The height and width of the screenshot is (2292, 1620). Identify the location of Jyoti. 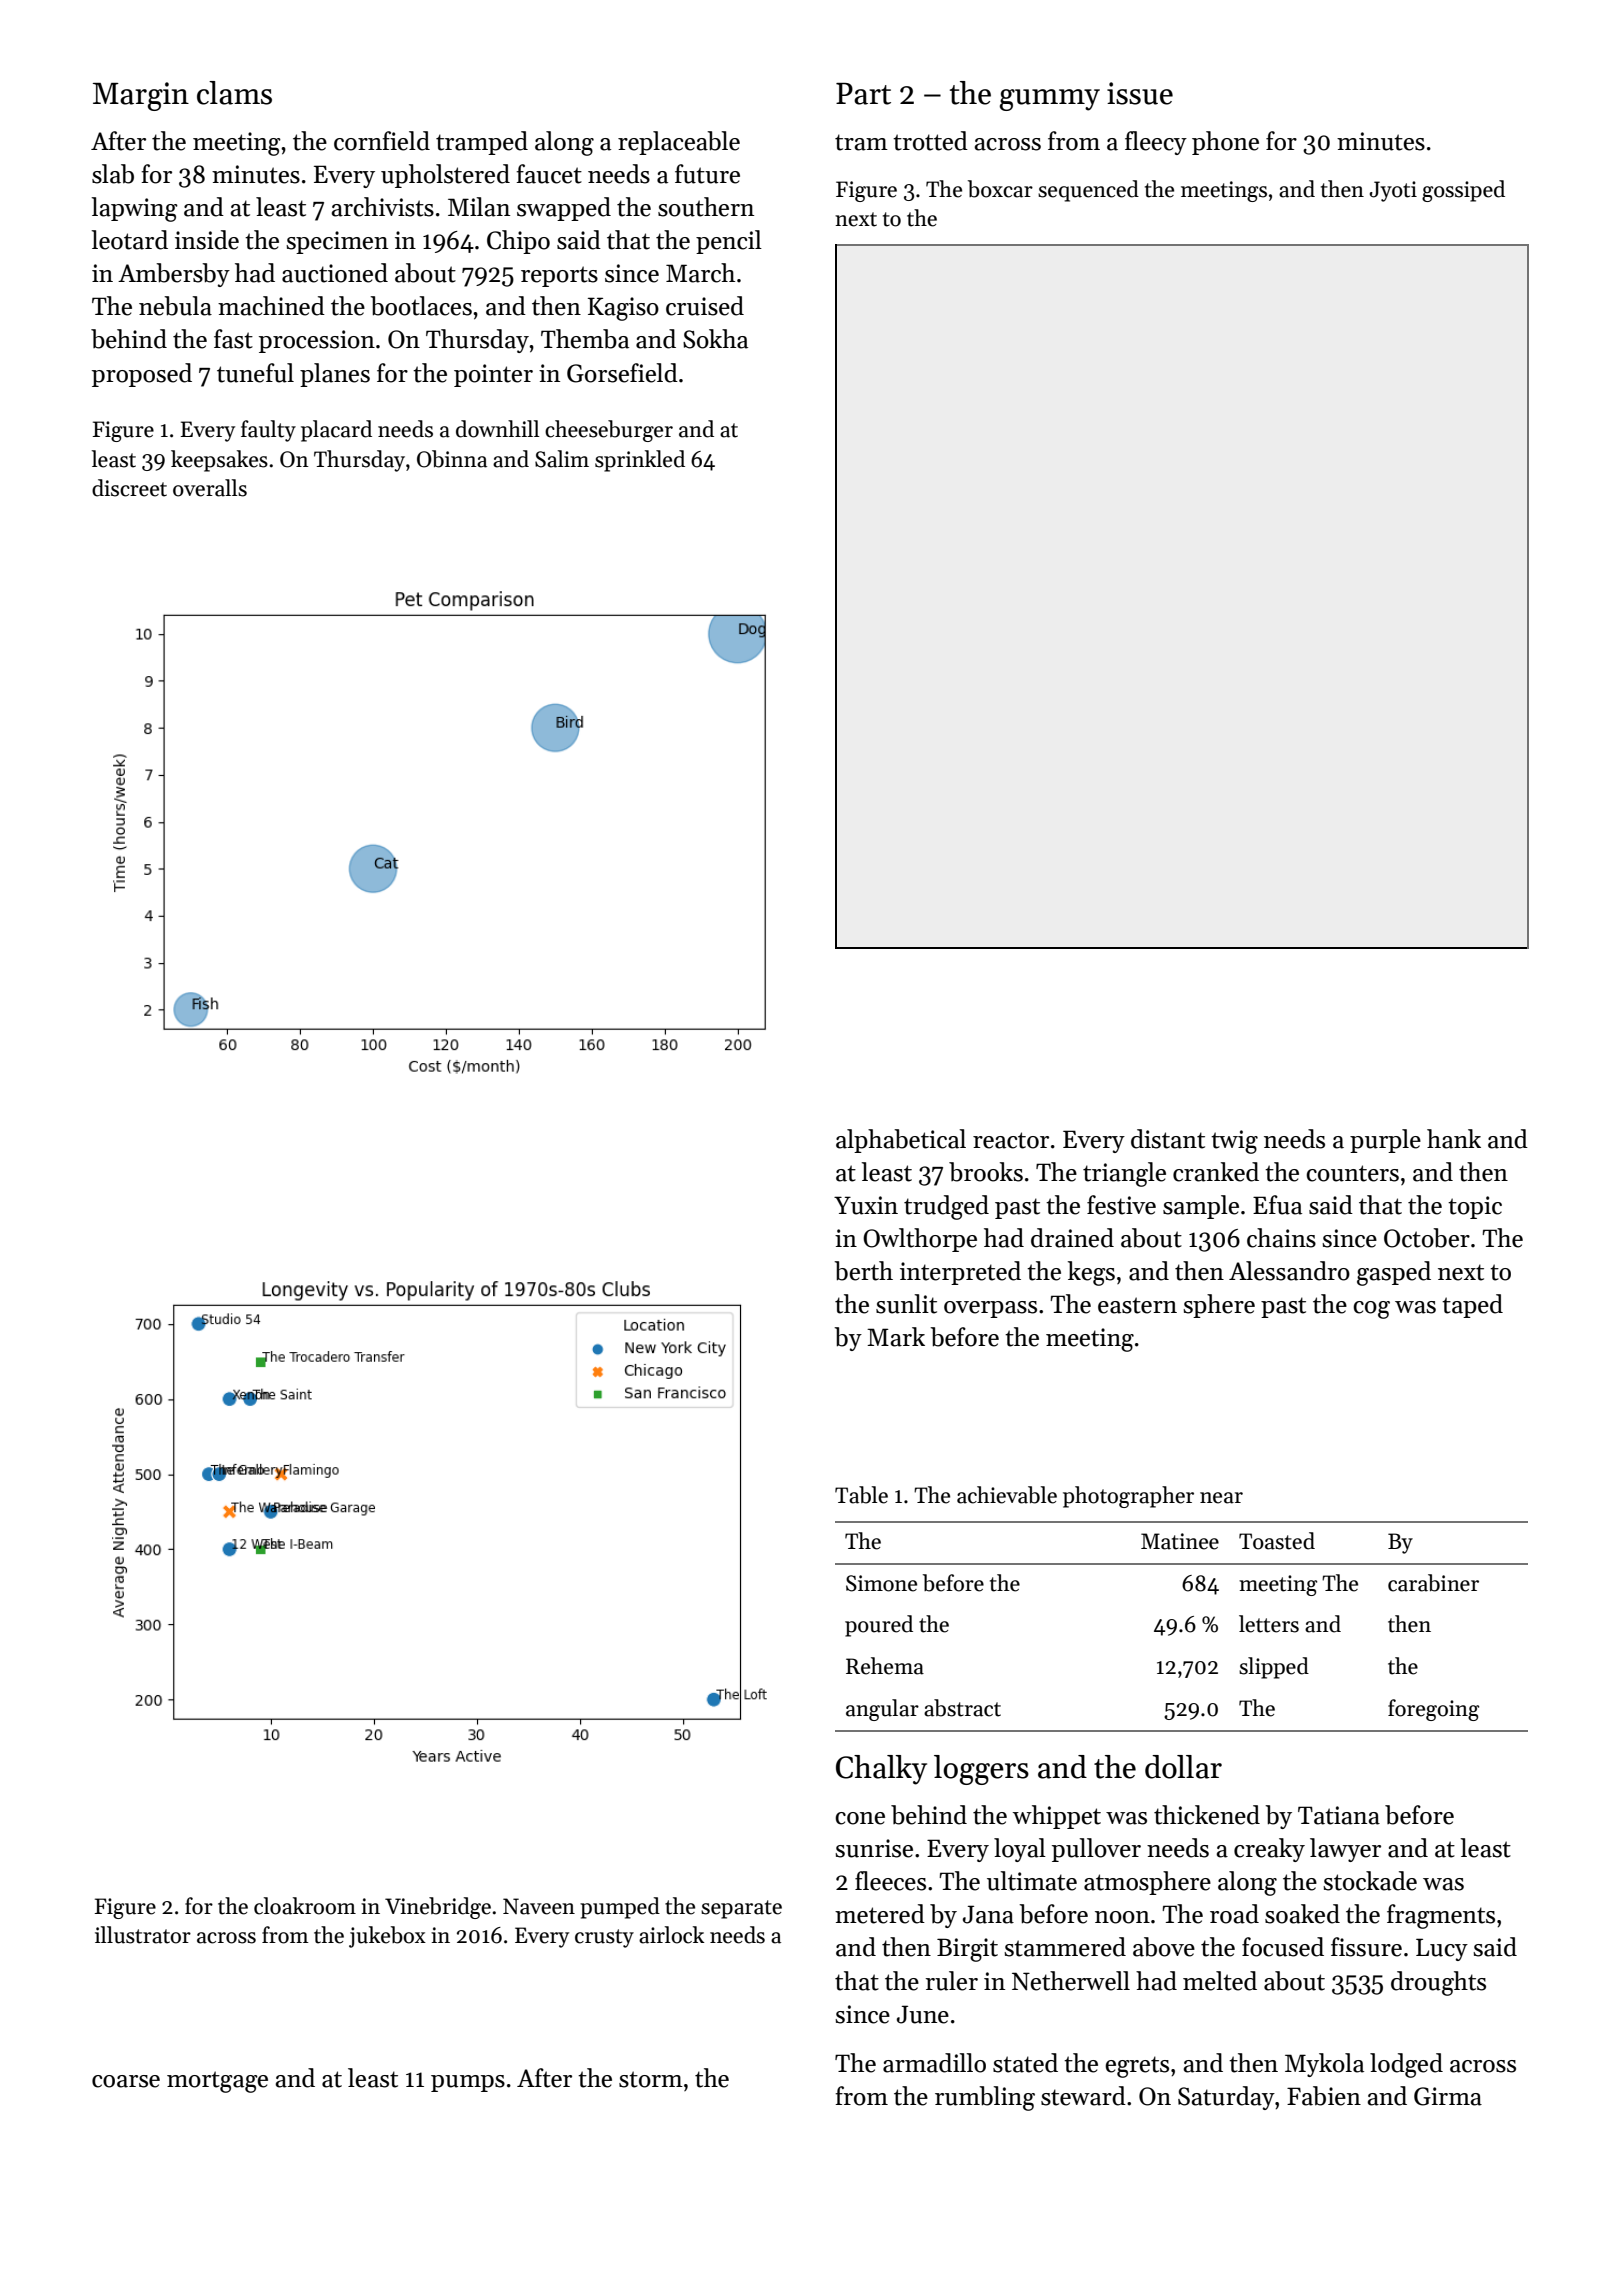
(1393, 191).
